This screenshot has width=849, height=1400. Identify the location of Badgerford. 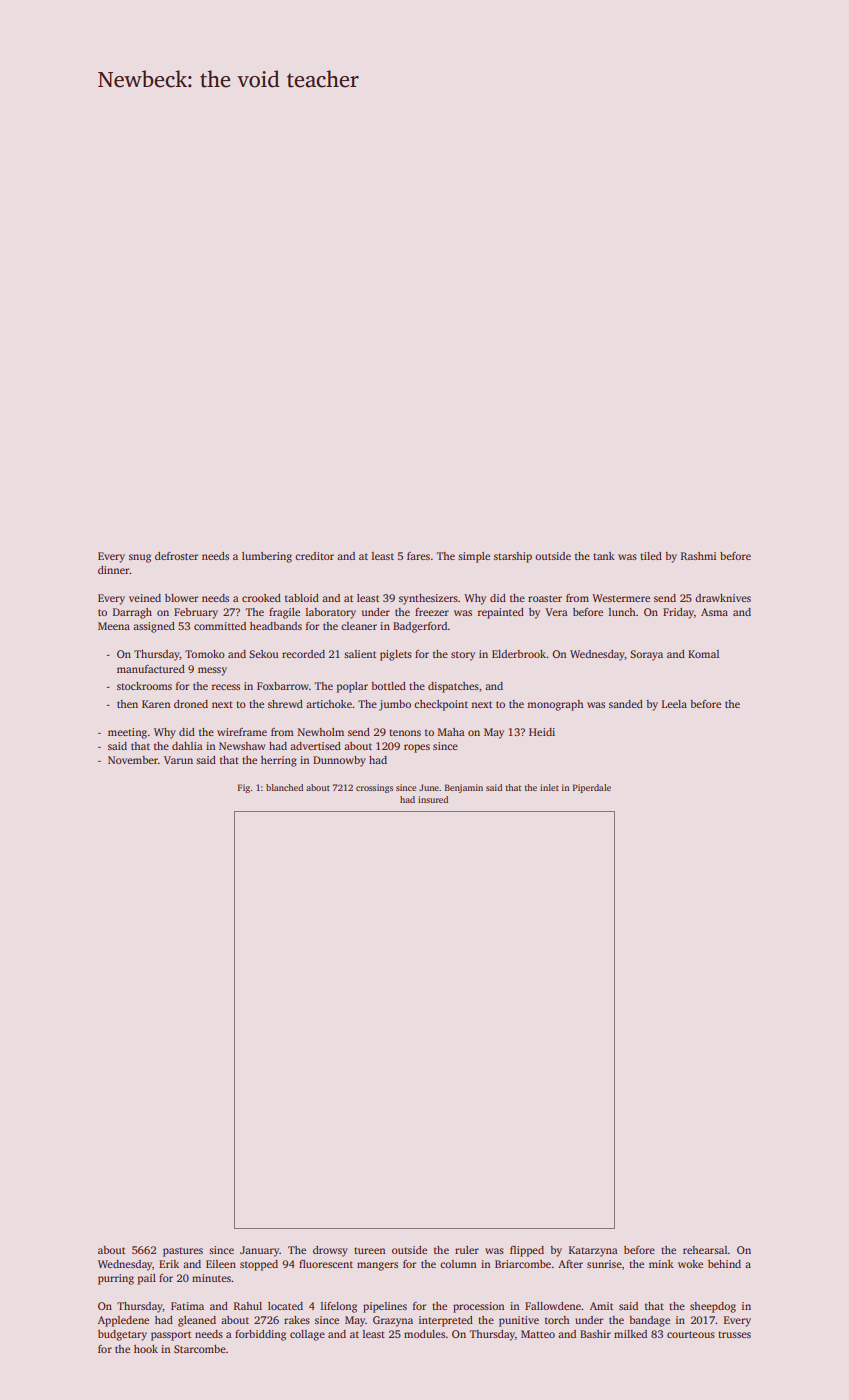
(420, 627).
